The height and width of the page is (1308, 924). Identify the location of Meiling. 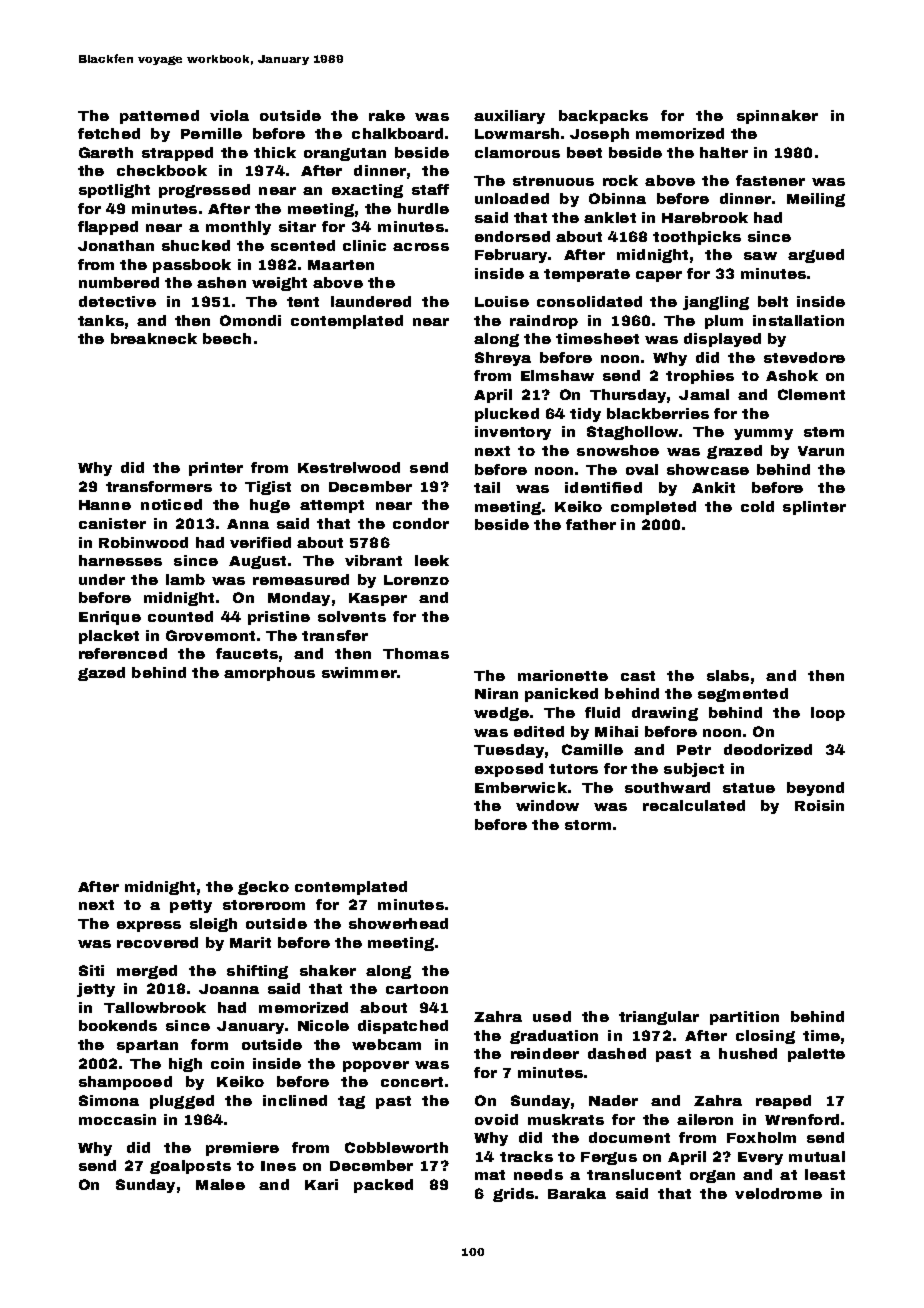
(816, 200).
